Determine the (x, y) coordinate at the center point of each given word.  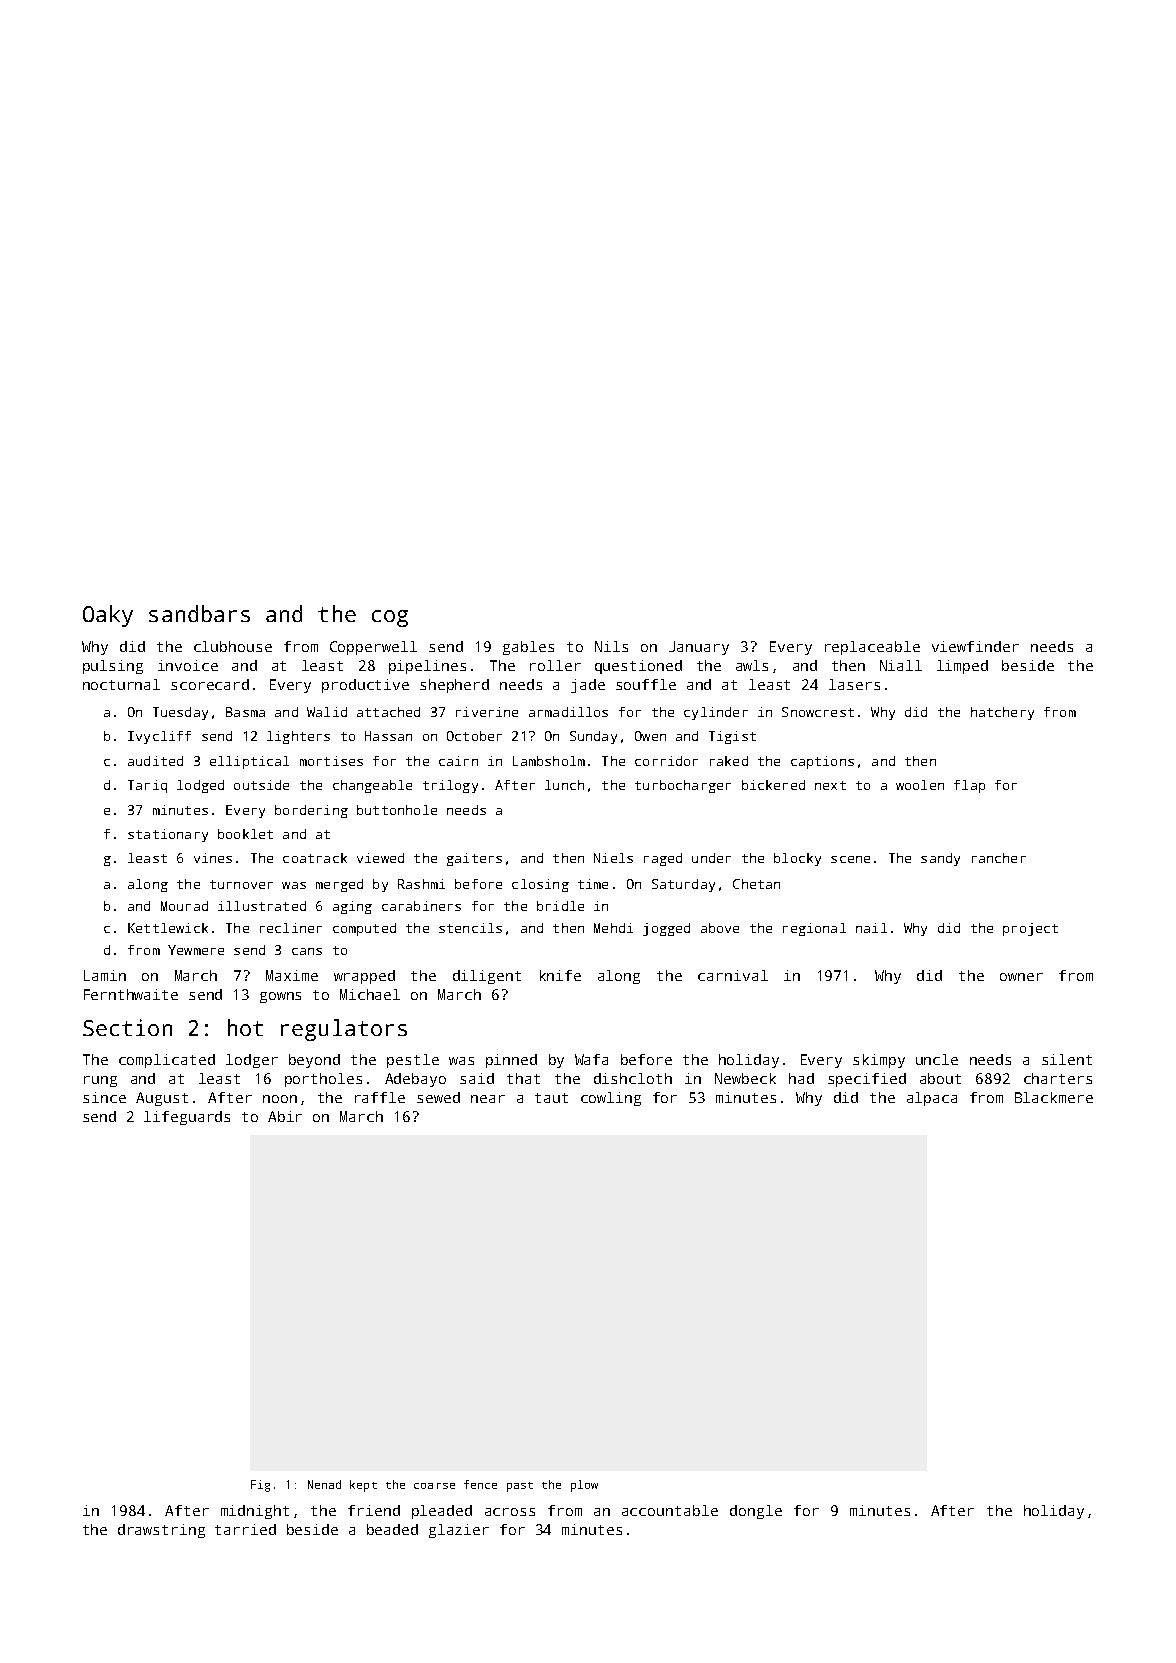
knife (560, 975)
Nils (611, 646)
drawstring (161, 1531)
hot (245, 1027)
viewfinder (975, 646)
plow (584, 1486)
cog (390, 618)
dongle (756, 1512)
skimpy (879, 1061)
